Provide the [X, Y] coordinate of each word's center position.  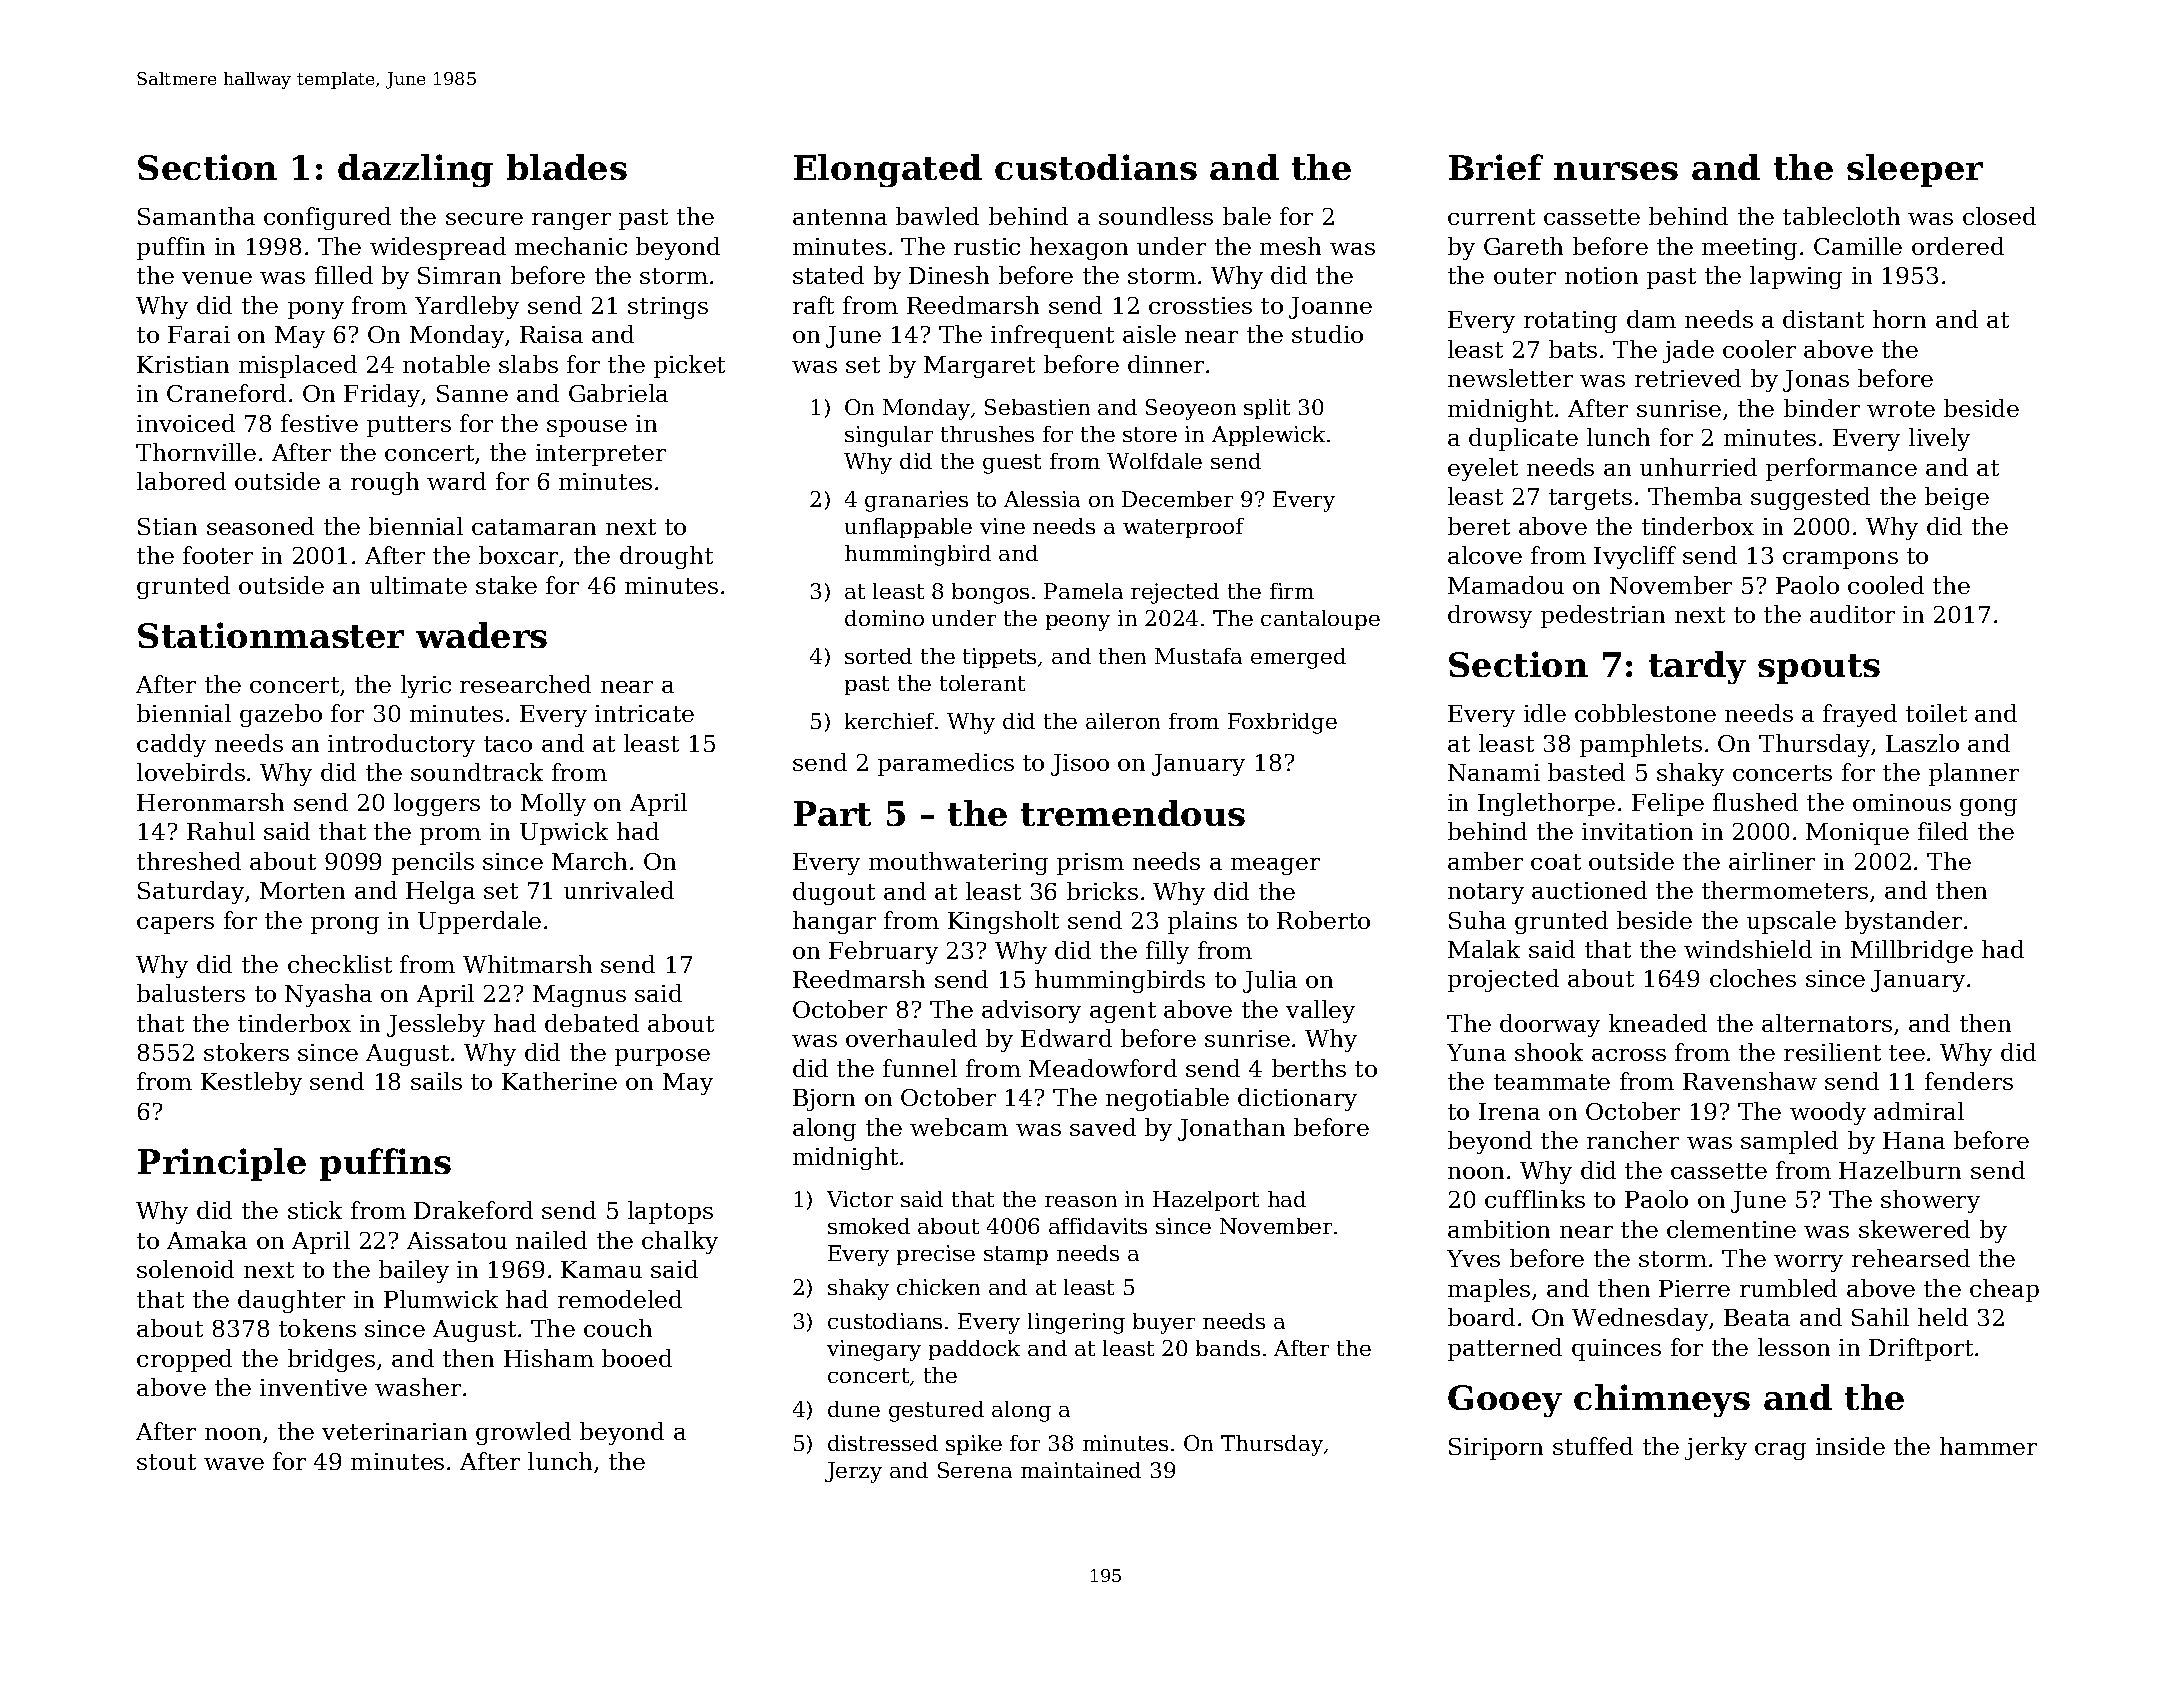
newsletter [1510, 378]
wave [234, 1464]
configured [327, 218]
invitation [1637, 831]
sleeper [1915, 170]
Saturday [191, 892]
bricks [1102, 891]
